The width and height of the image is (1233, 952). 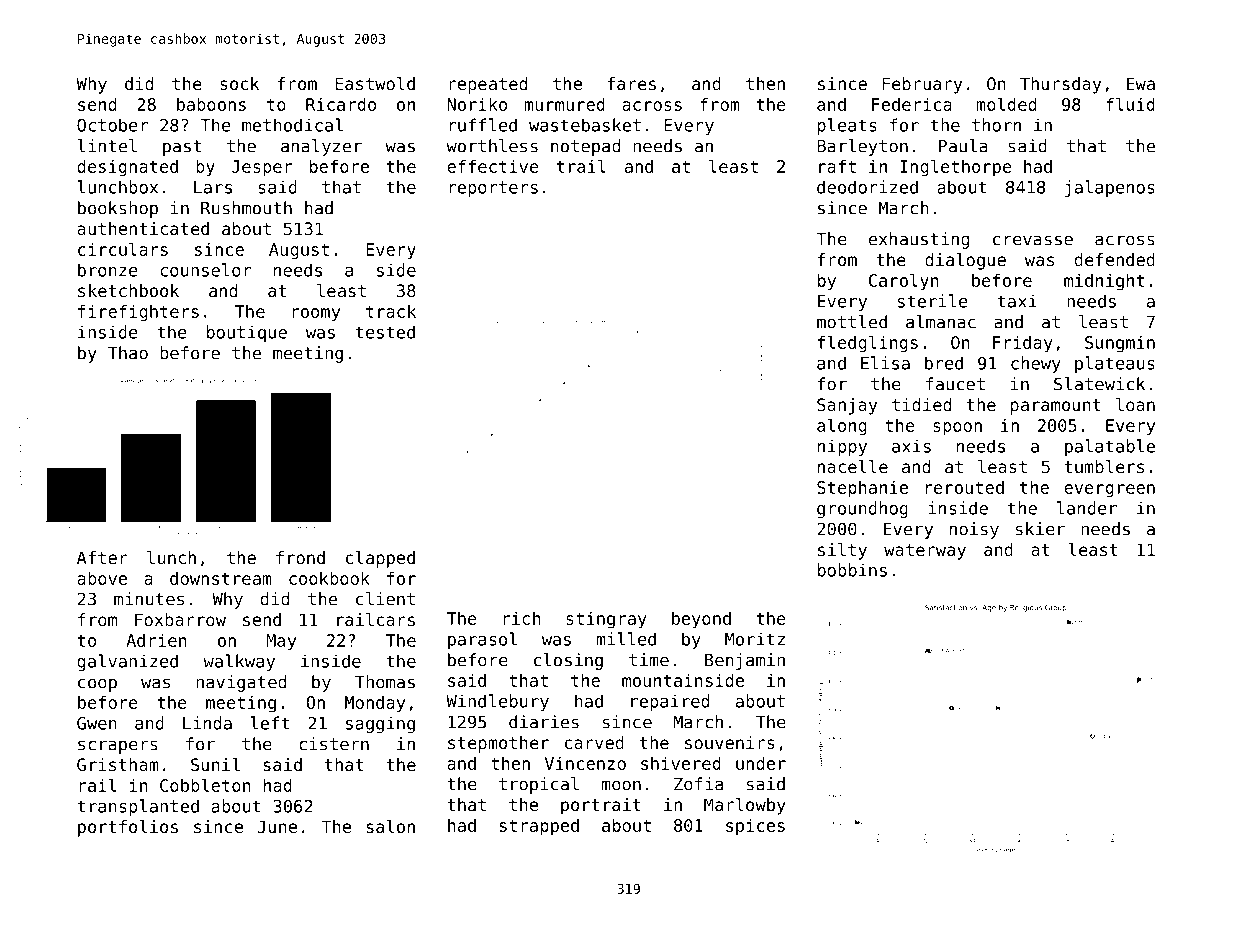 What do you see at coordinates (539, 827) in the image?
I see `strapped` at bounding box center [539, 827].
